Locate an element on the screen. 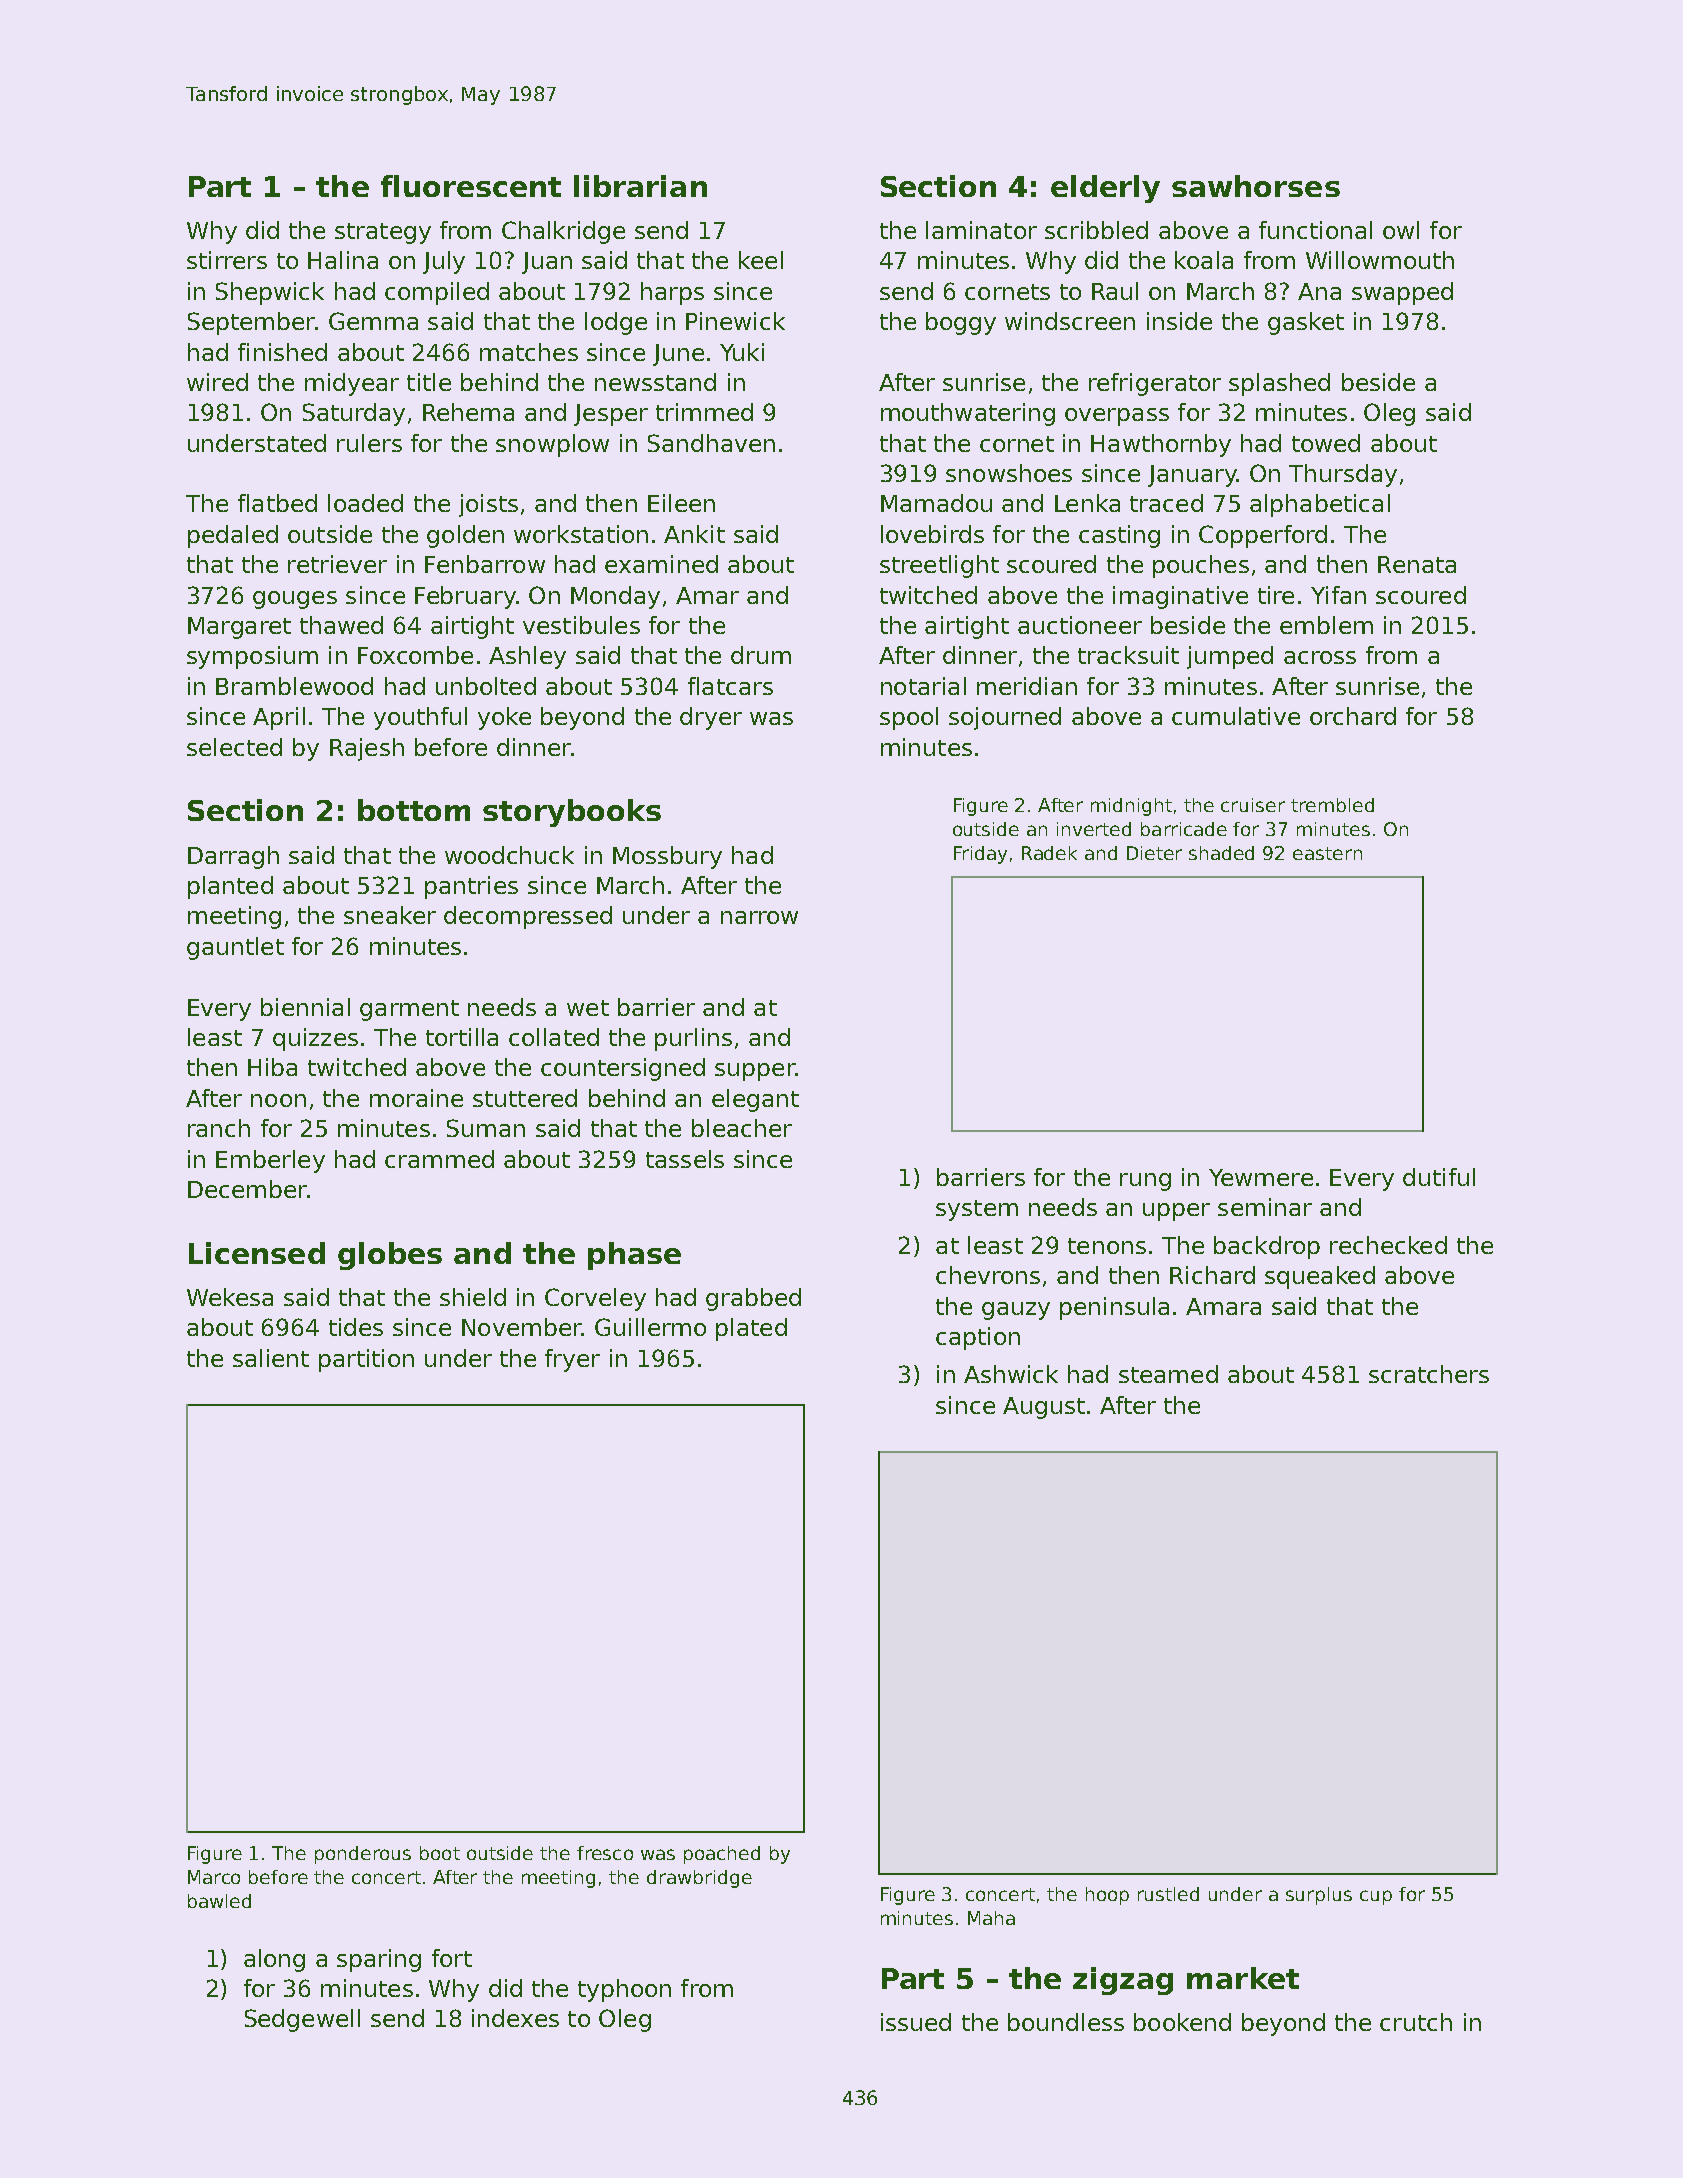 Image resolution: width=1683 pixels, height=2178 pixels. stirrers is located at coordinates (227, 260).
